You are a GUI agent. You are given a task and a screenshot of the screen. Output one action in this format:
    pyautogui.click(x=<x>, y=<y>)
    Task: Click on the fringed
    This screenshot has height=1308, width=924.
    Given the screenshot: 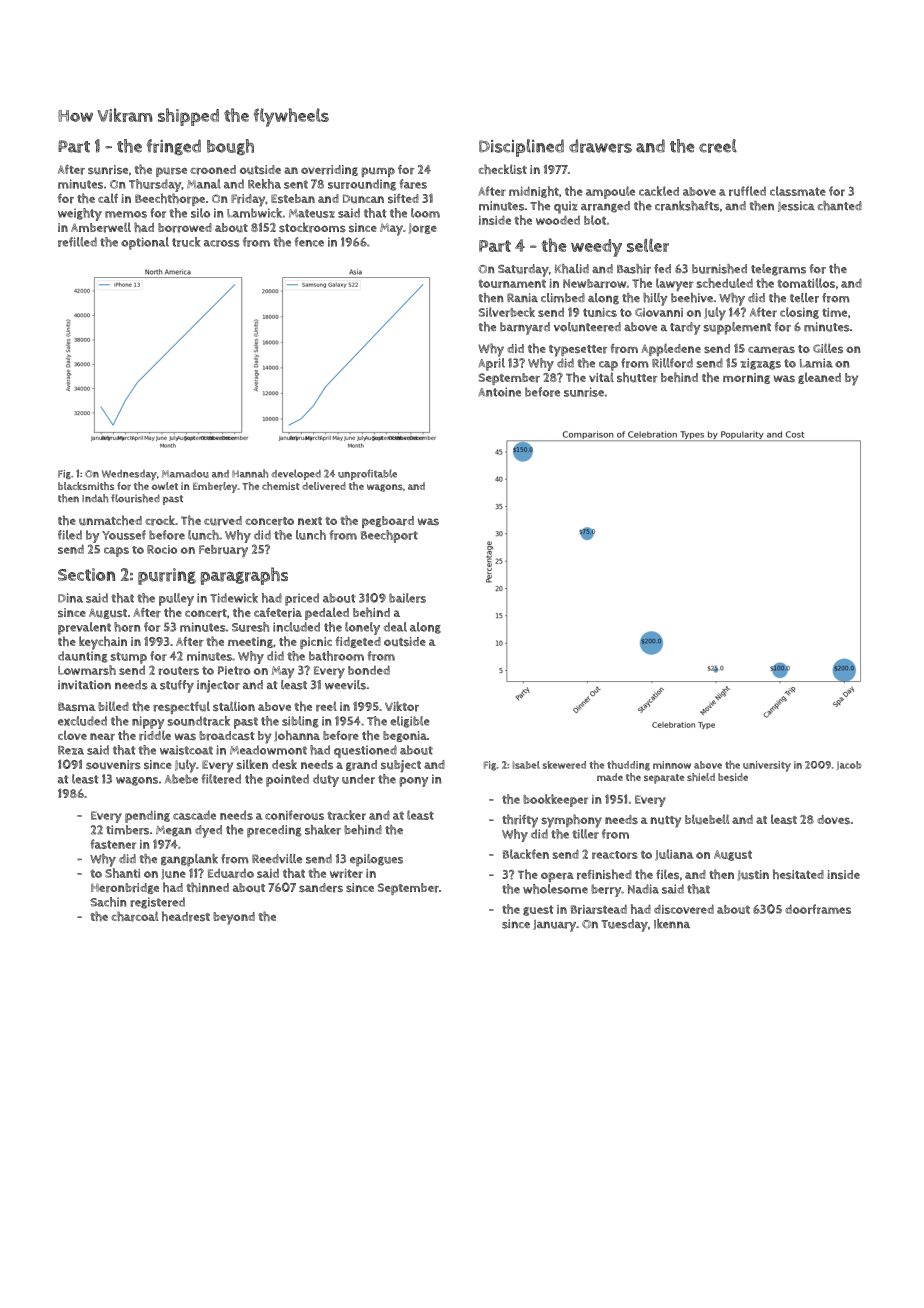 What is the action you would take?
    pyautogui.click(x=174, y=147)
